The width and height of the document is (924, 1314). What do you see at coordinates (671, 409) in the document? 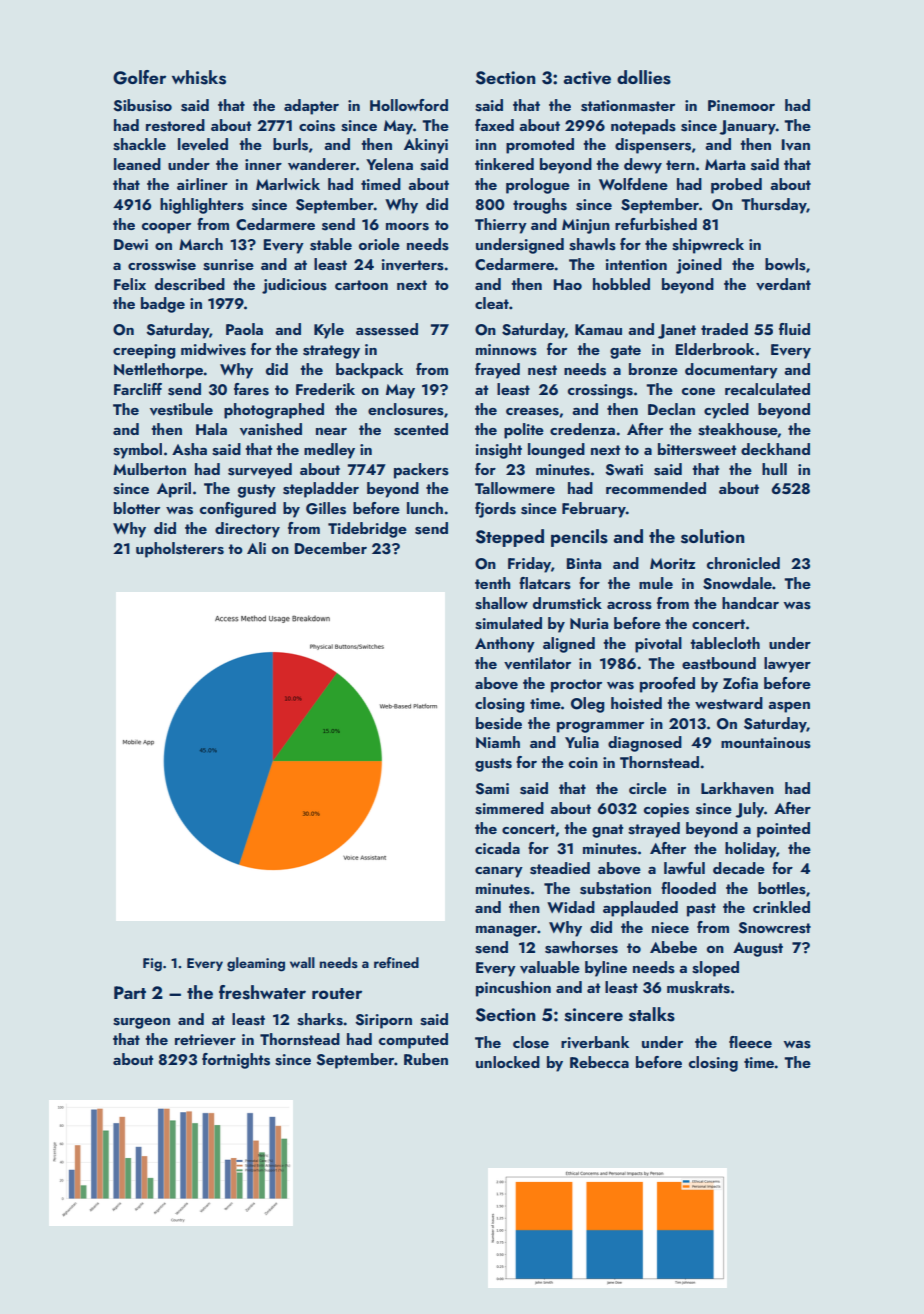
I see `Declan` at bounding box center [671, 409].
